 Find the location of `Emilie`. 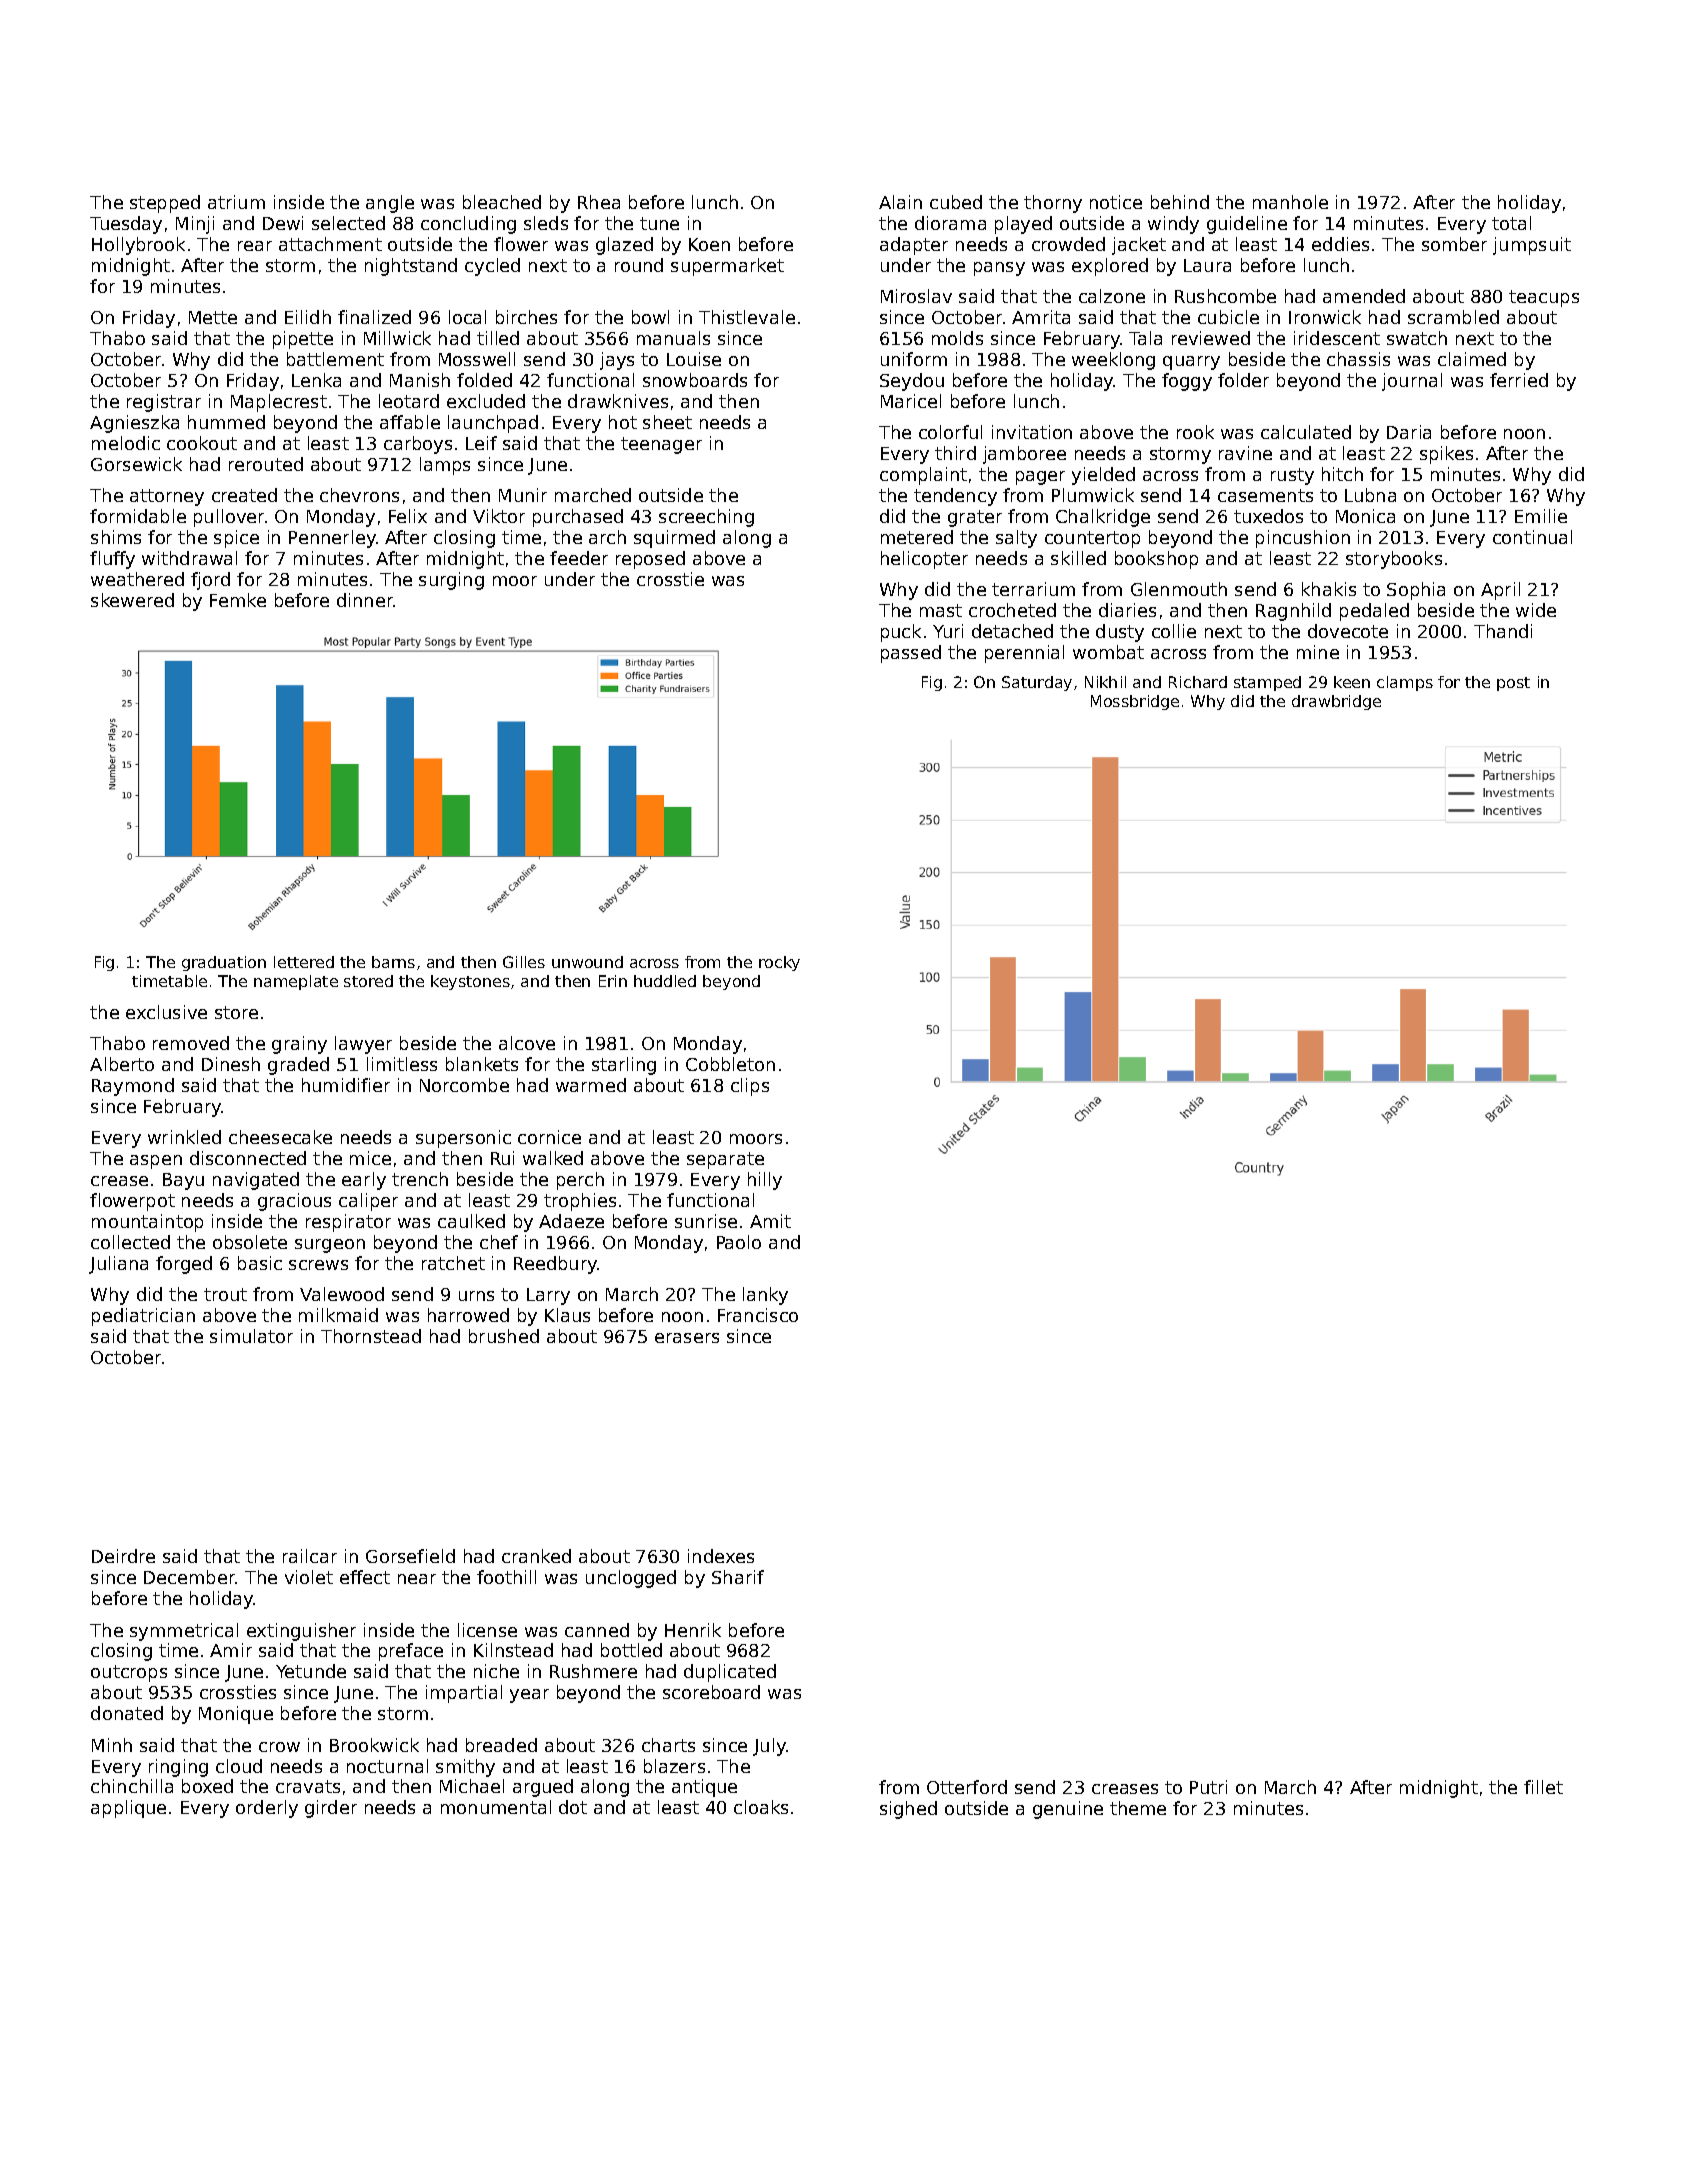

Emilie is located at coordinates (1541, 516).
